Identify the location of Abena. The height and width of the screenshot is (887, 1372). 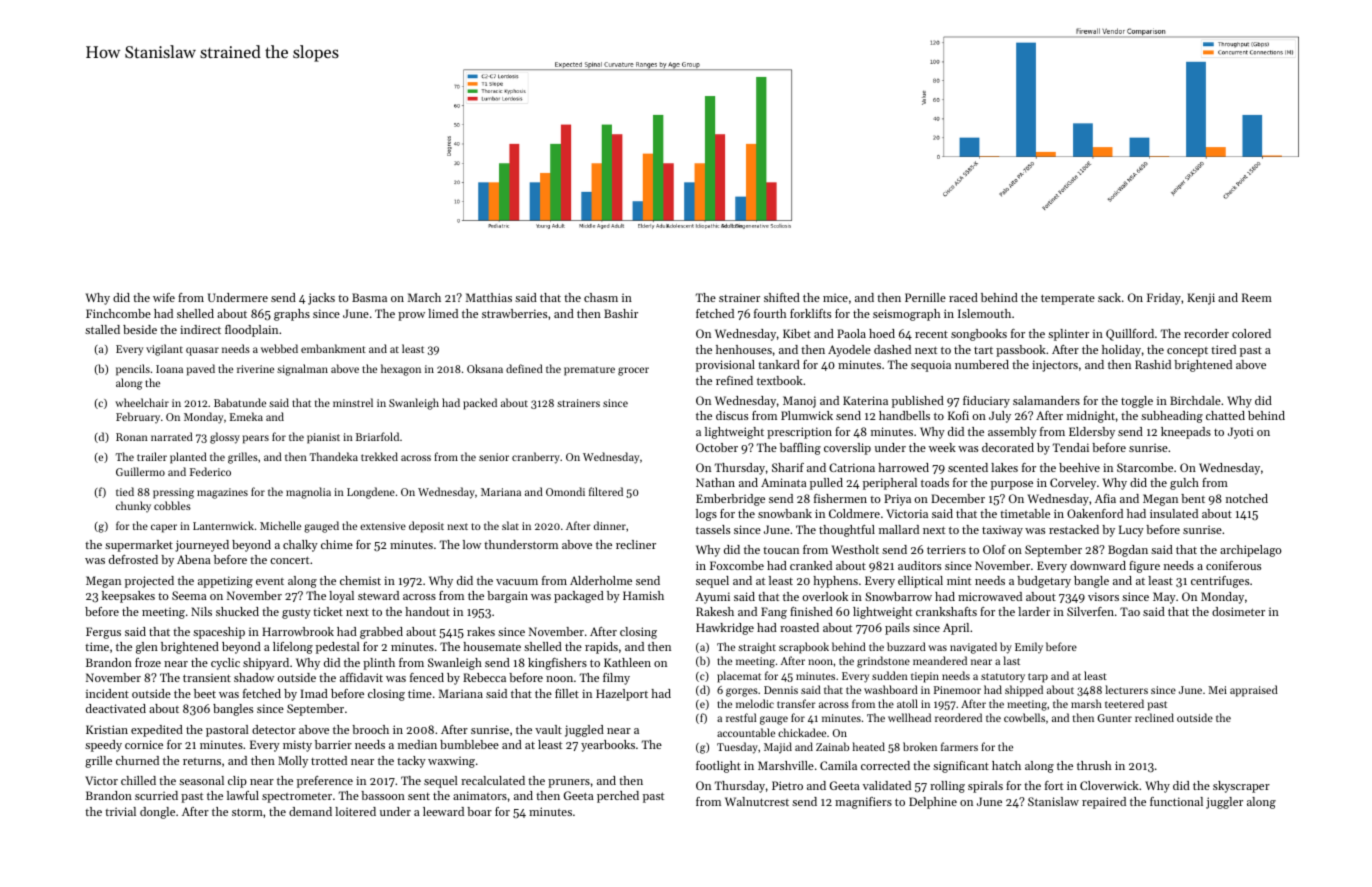
(194, 559).
